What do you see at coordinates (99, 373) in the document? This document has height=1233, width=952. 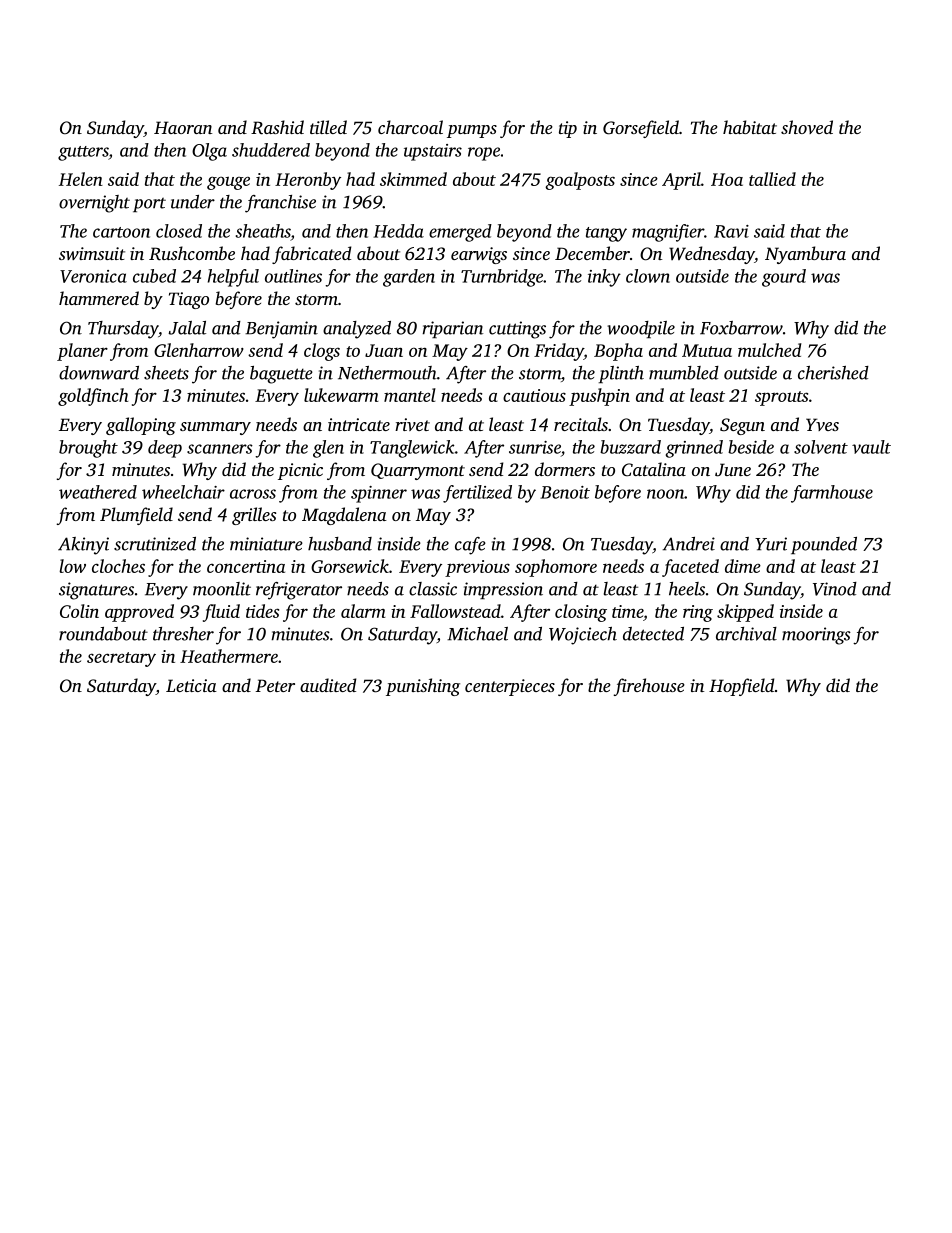 I see `downward` at bounding box center [99, 373].
